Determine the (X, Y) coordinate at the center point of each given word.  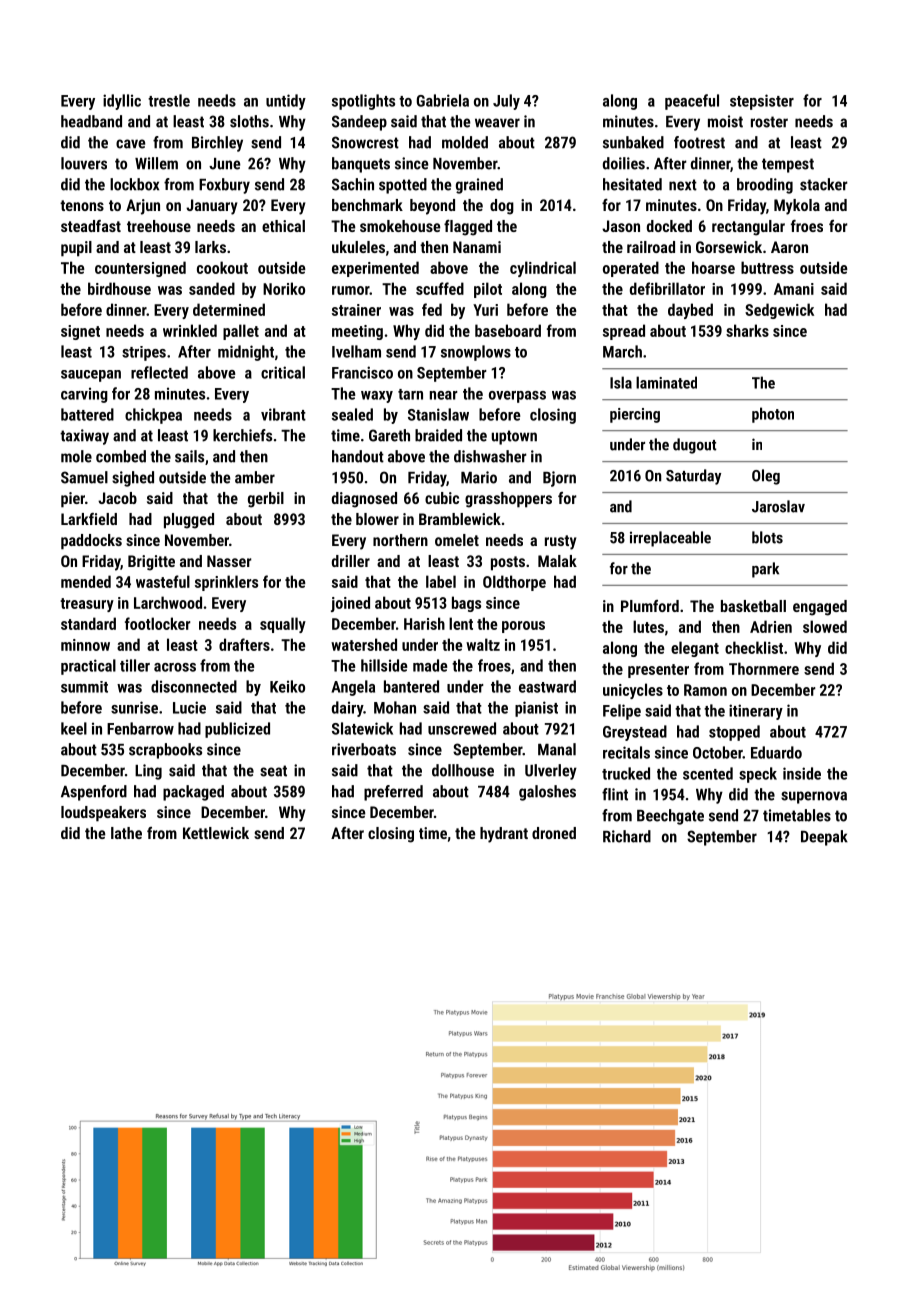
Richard (627, 836)
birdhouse (119, 288)
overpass (517, 397)
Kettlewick (216, 833)
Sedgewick (779, 311)
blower (377, 519)
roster (769, 122)
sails (189, 456)
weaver (497, 123)
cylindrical (543, 269)
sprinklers (226, 583)
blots (767, 537)
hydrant (504, 835)
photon (773, 415)
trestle (169, 100)
